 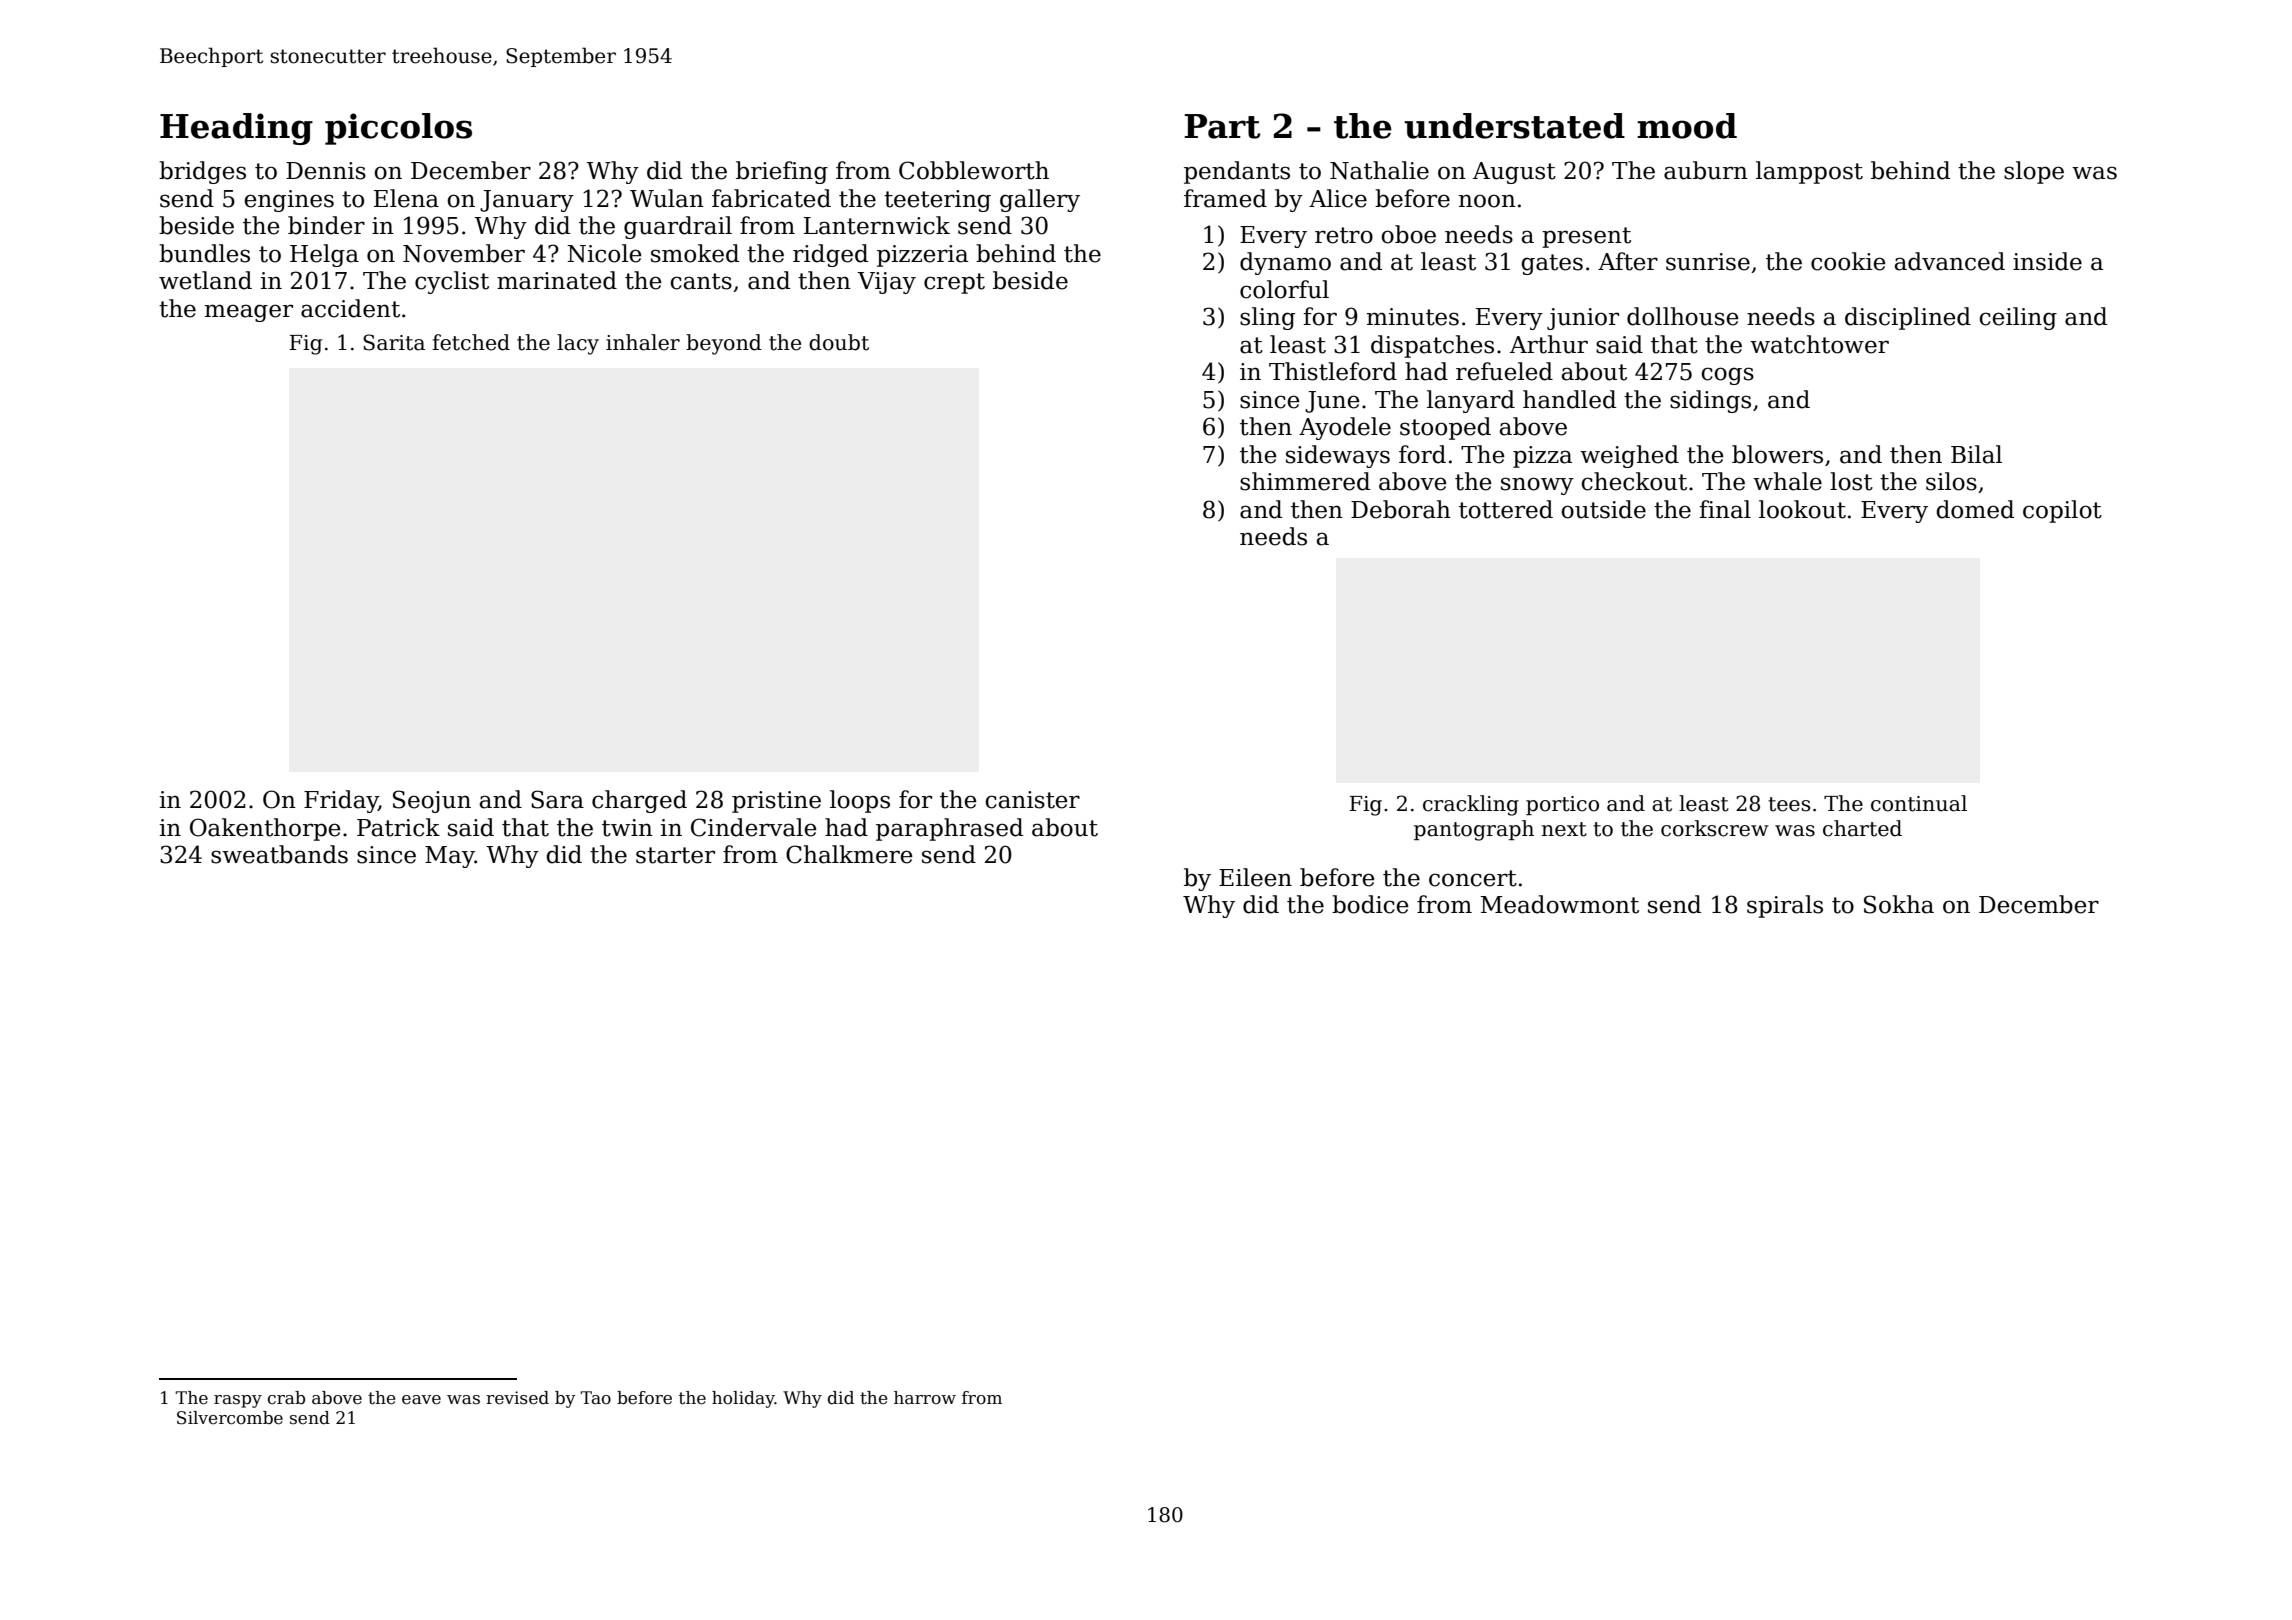 I want to click on Sarita, so click(x=394, y=342).
